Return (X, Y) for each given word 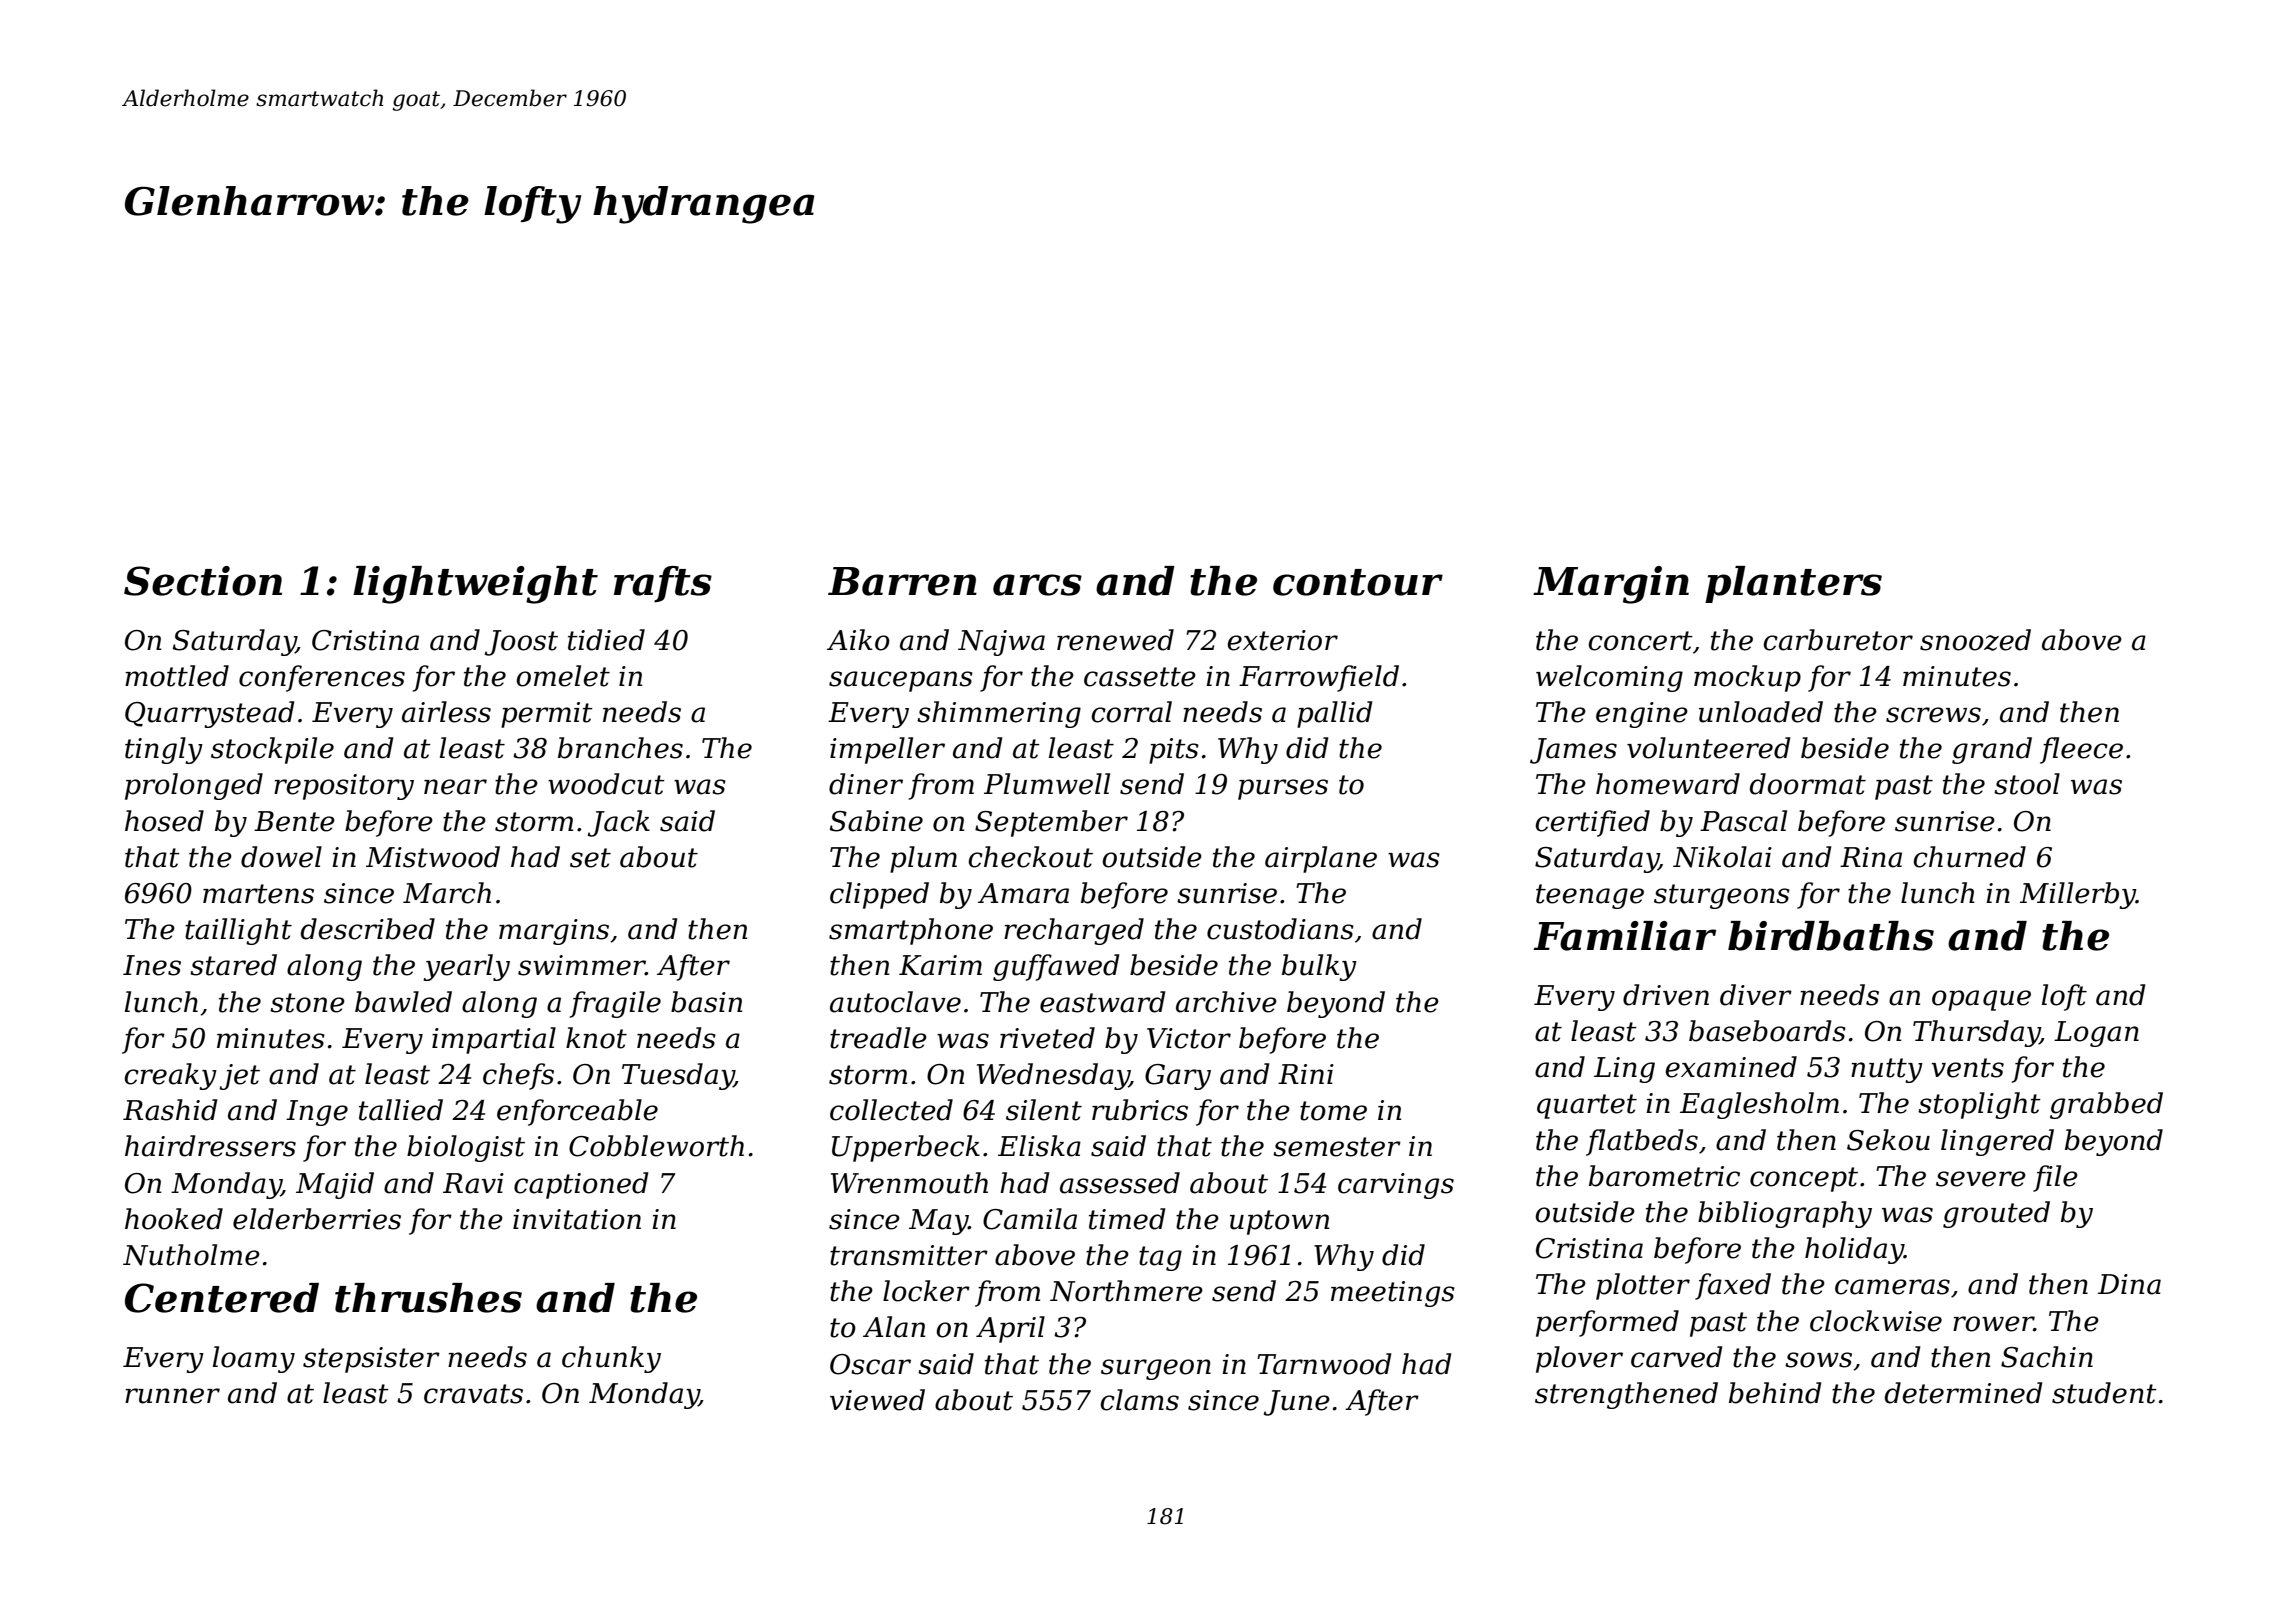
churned (1969, 857)
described (368, 929)
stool (2027, 784)
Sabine (876, 821)
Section (203, 581)
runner (172, 1396)
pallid (1334, 714)
